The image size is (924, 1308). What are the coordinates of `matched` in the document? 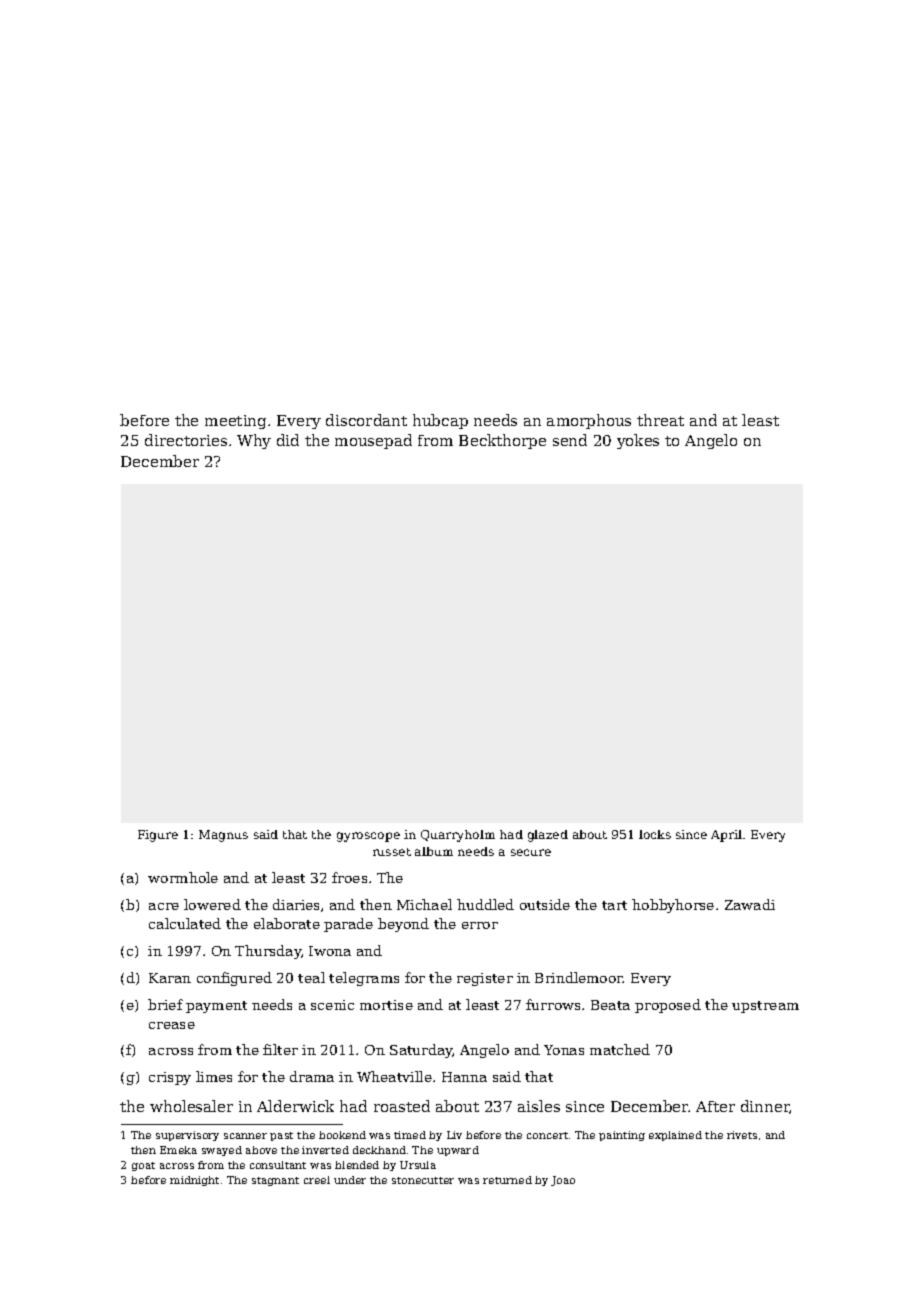 It's located at (620, 1049).
